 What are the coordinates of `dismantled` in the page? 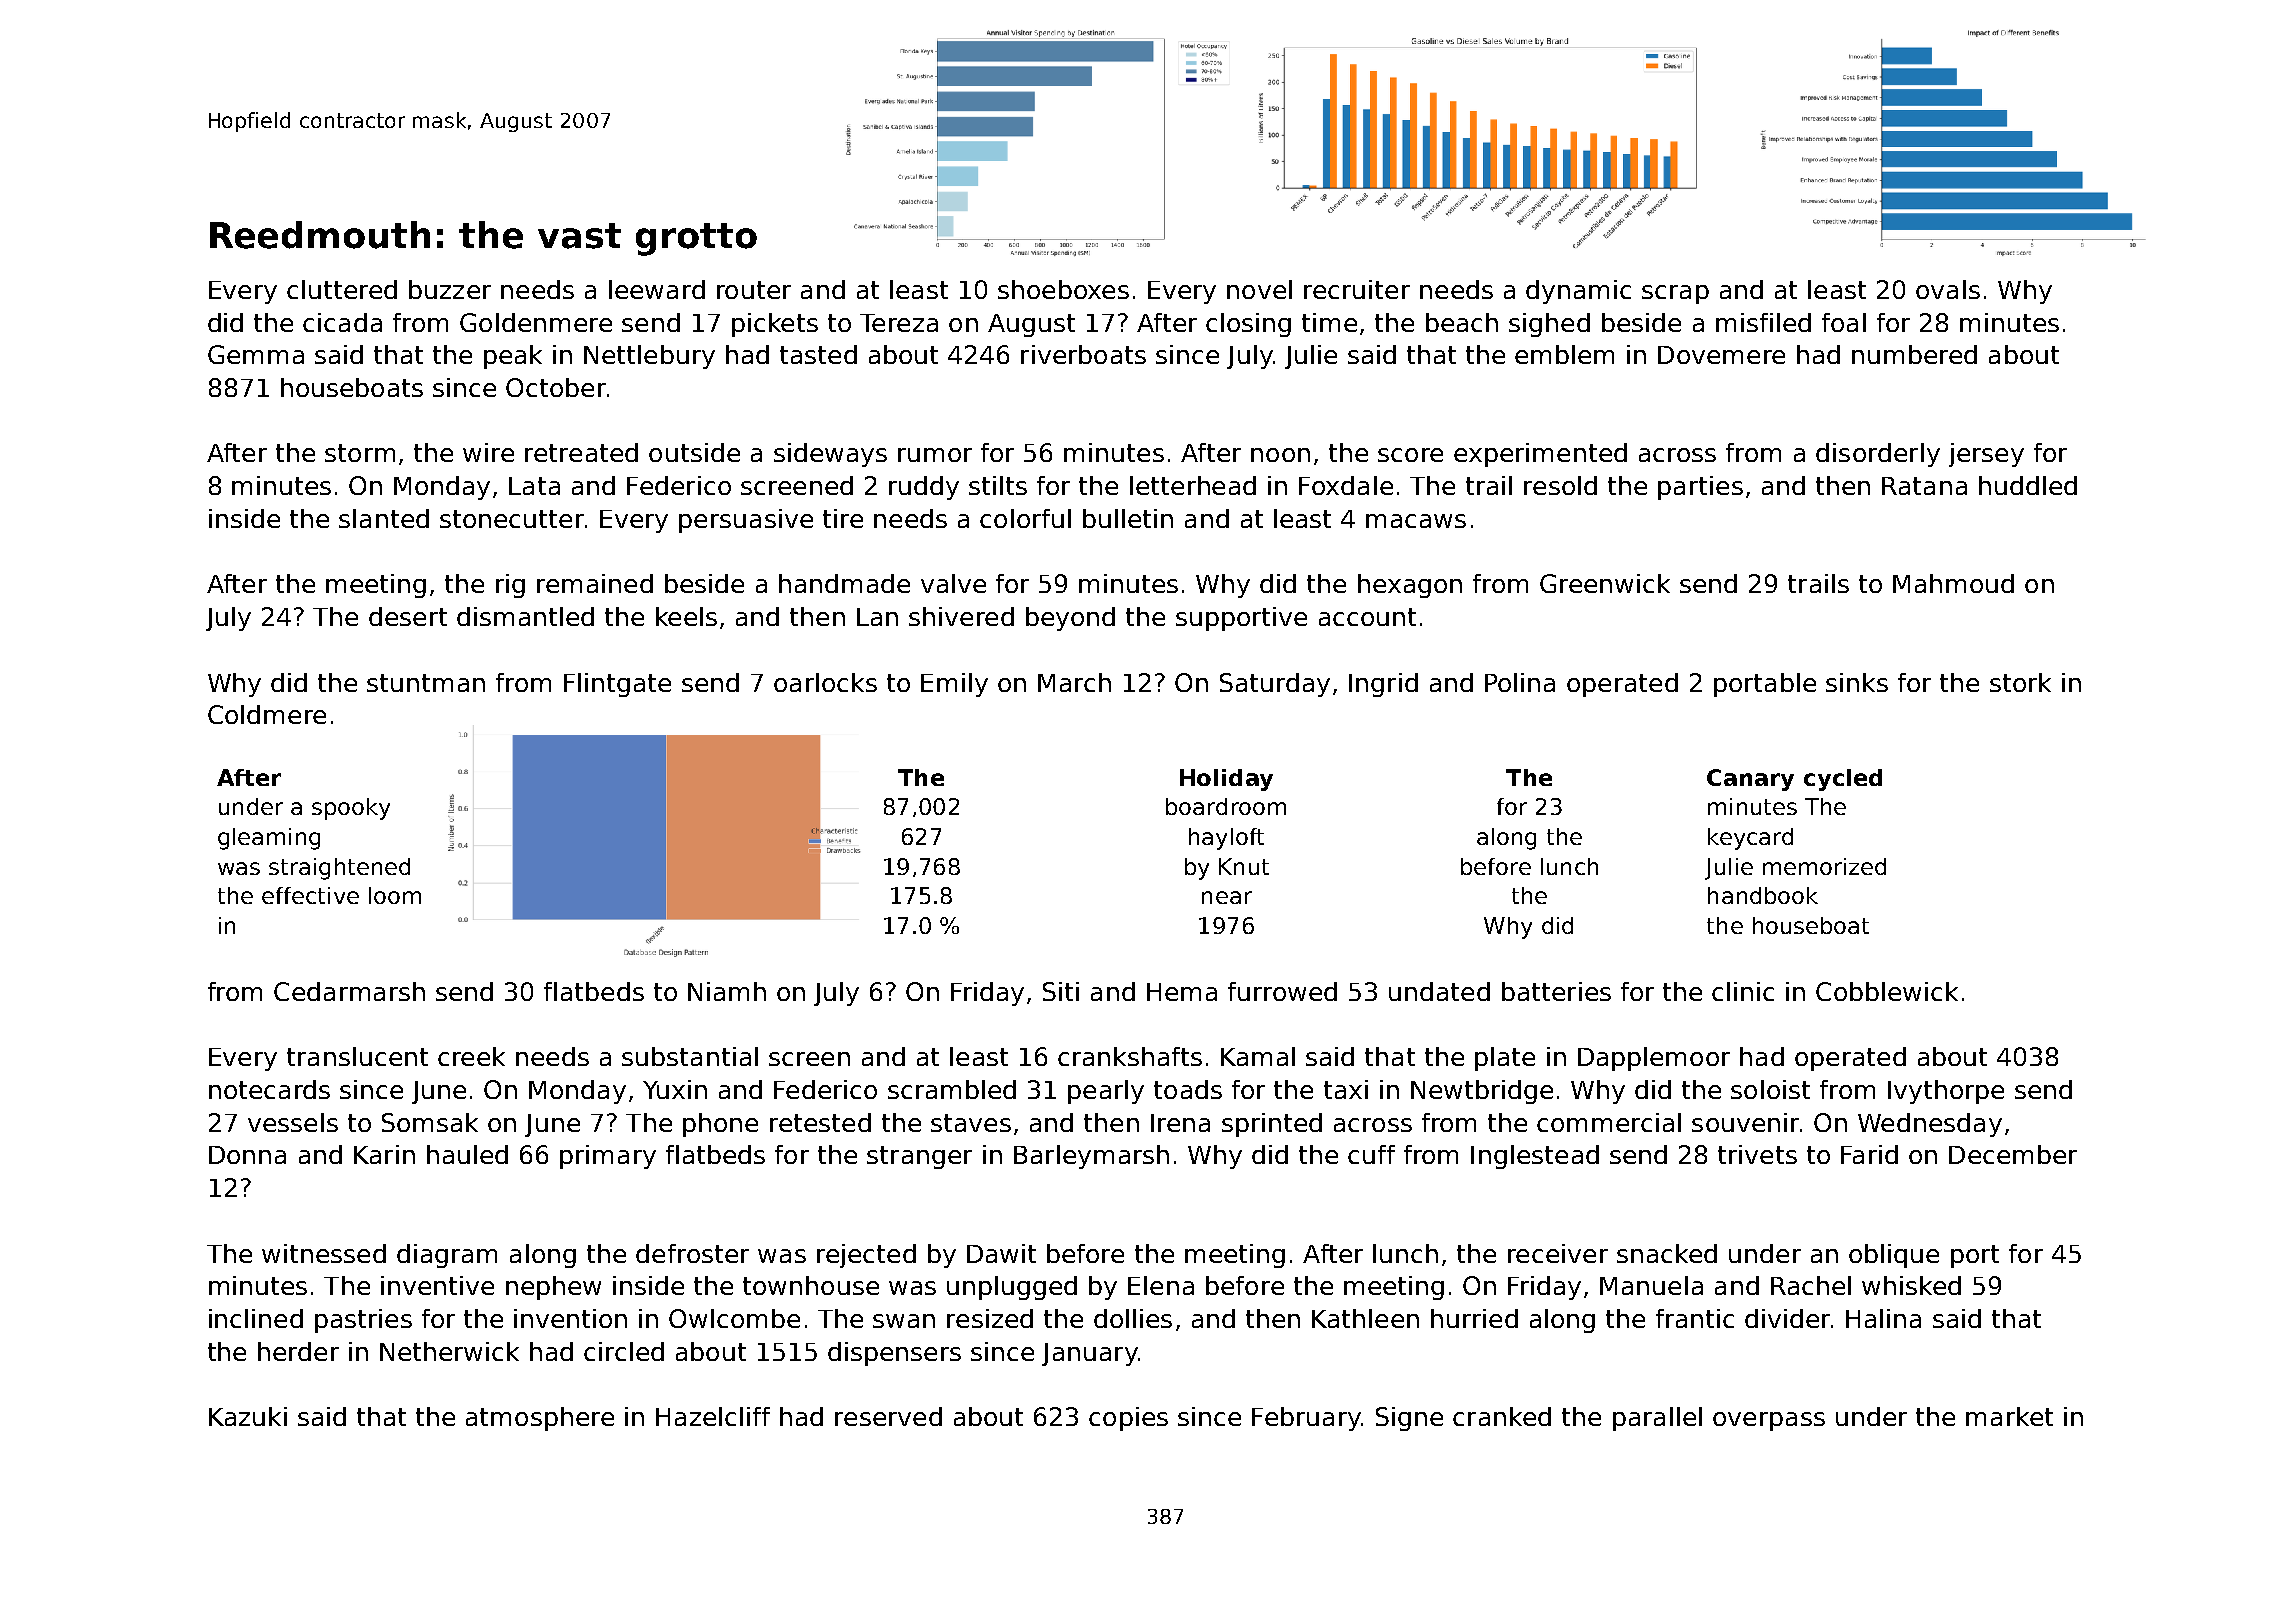 It's located at (525, 616).
